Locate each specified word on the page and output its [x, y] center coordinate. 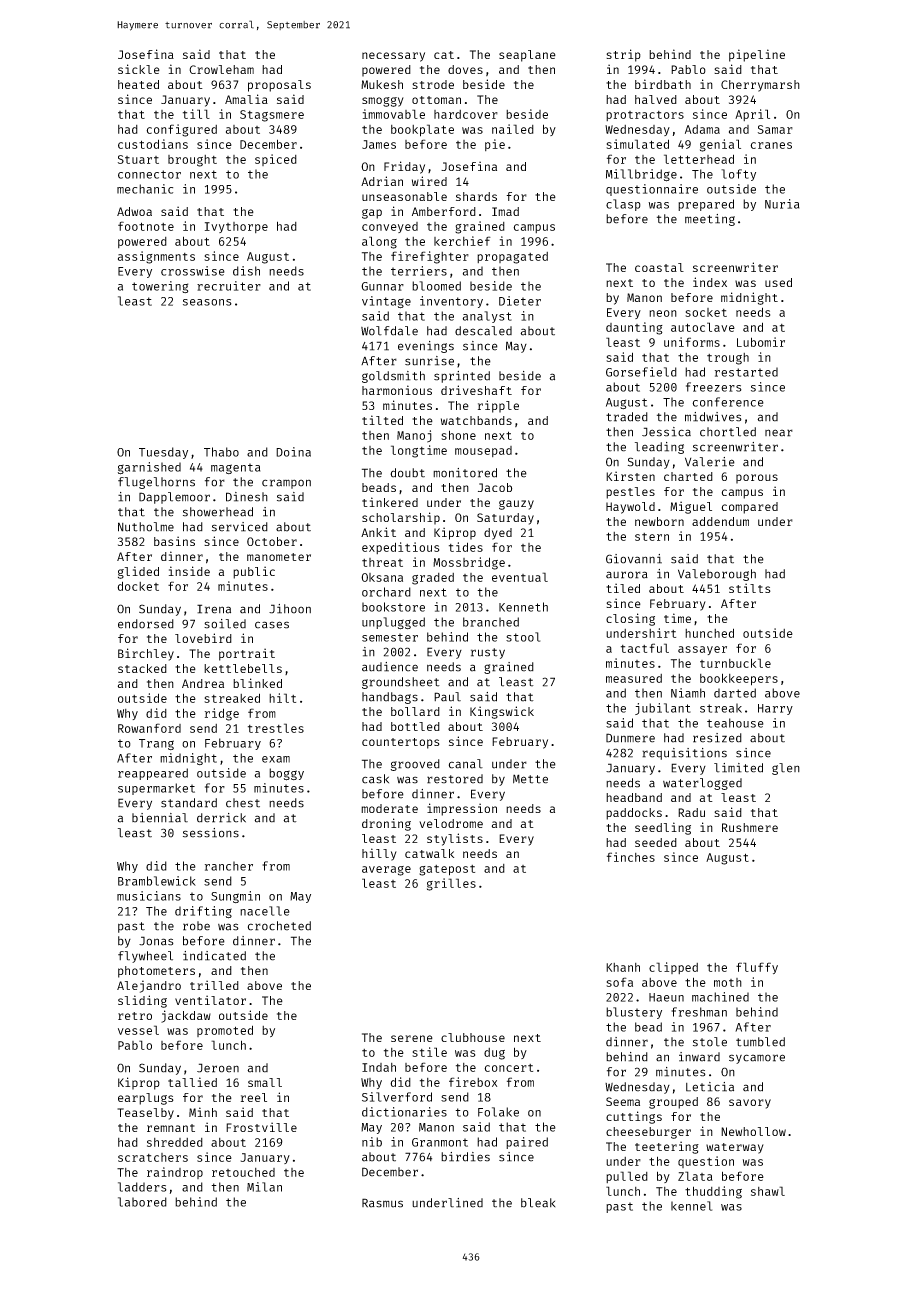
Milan [264, 1187]
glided [138, 572]
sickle [139, 69]
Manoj [414, 436]
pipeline [757, 55]
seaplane [527, 56]
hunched [709, 633]
